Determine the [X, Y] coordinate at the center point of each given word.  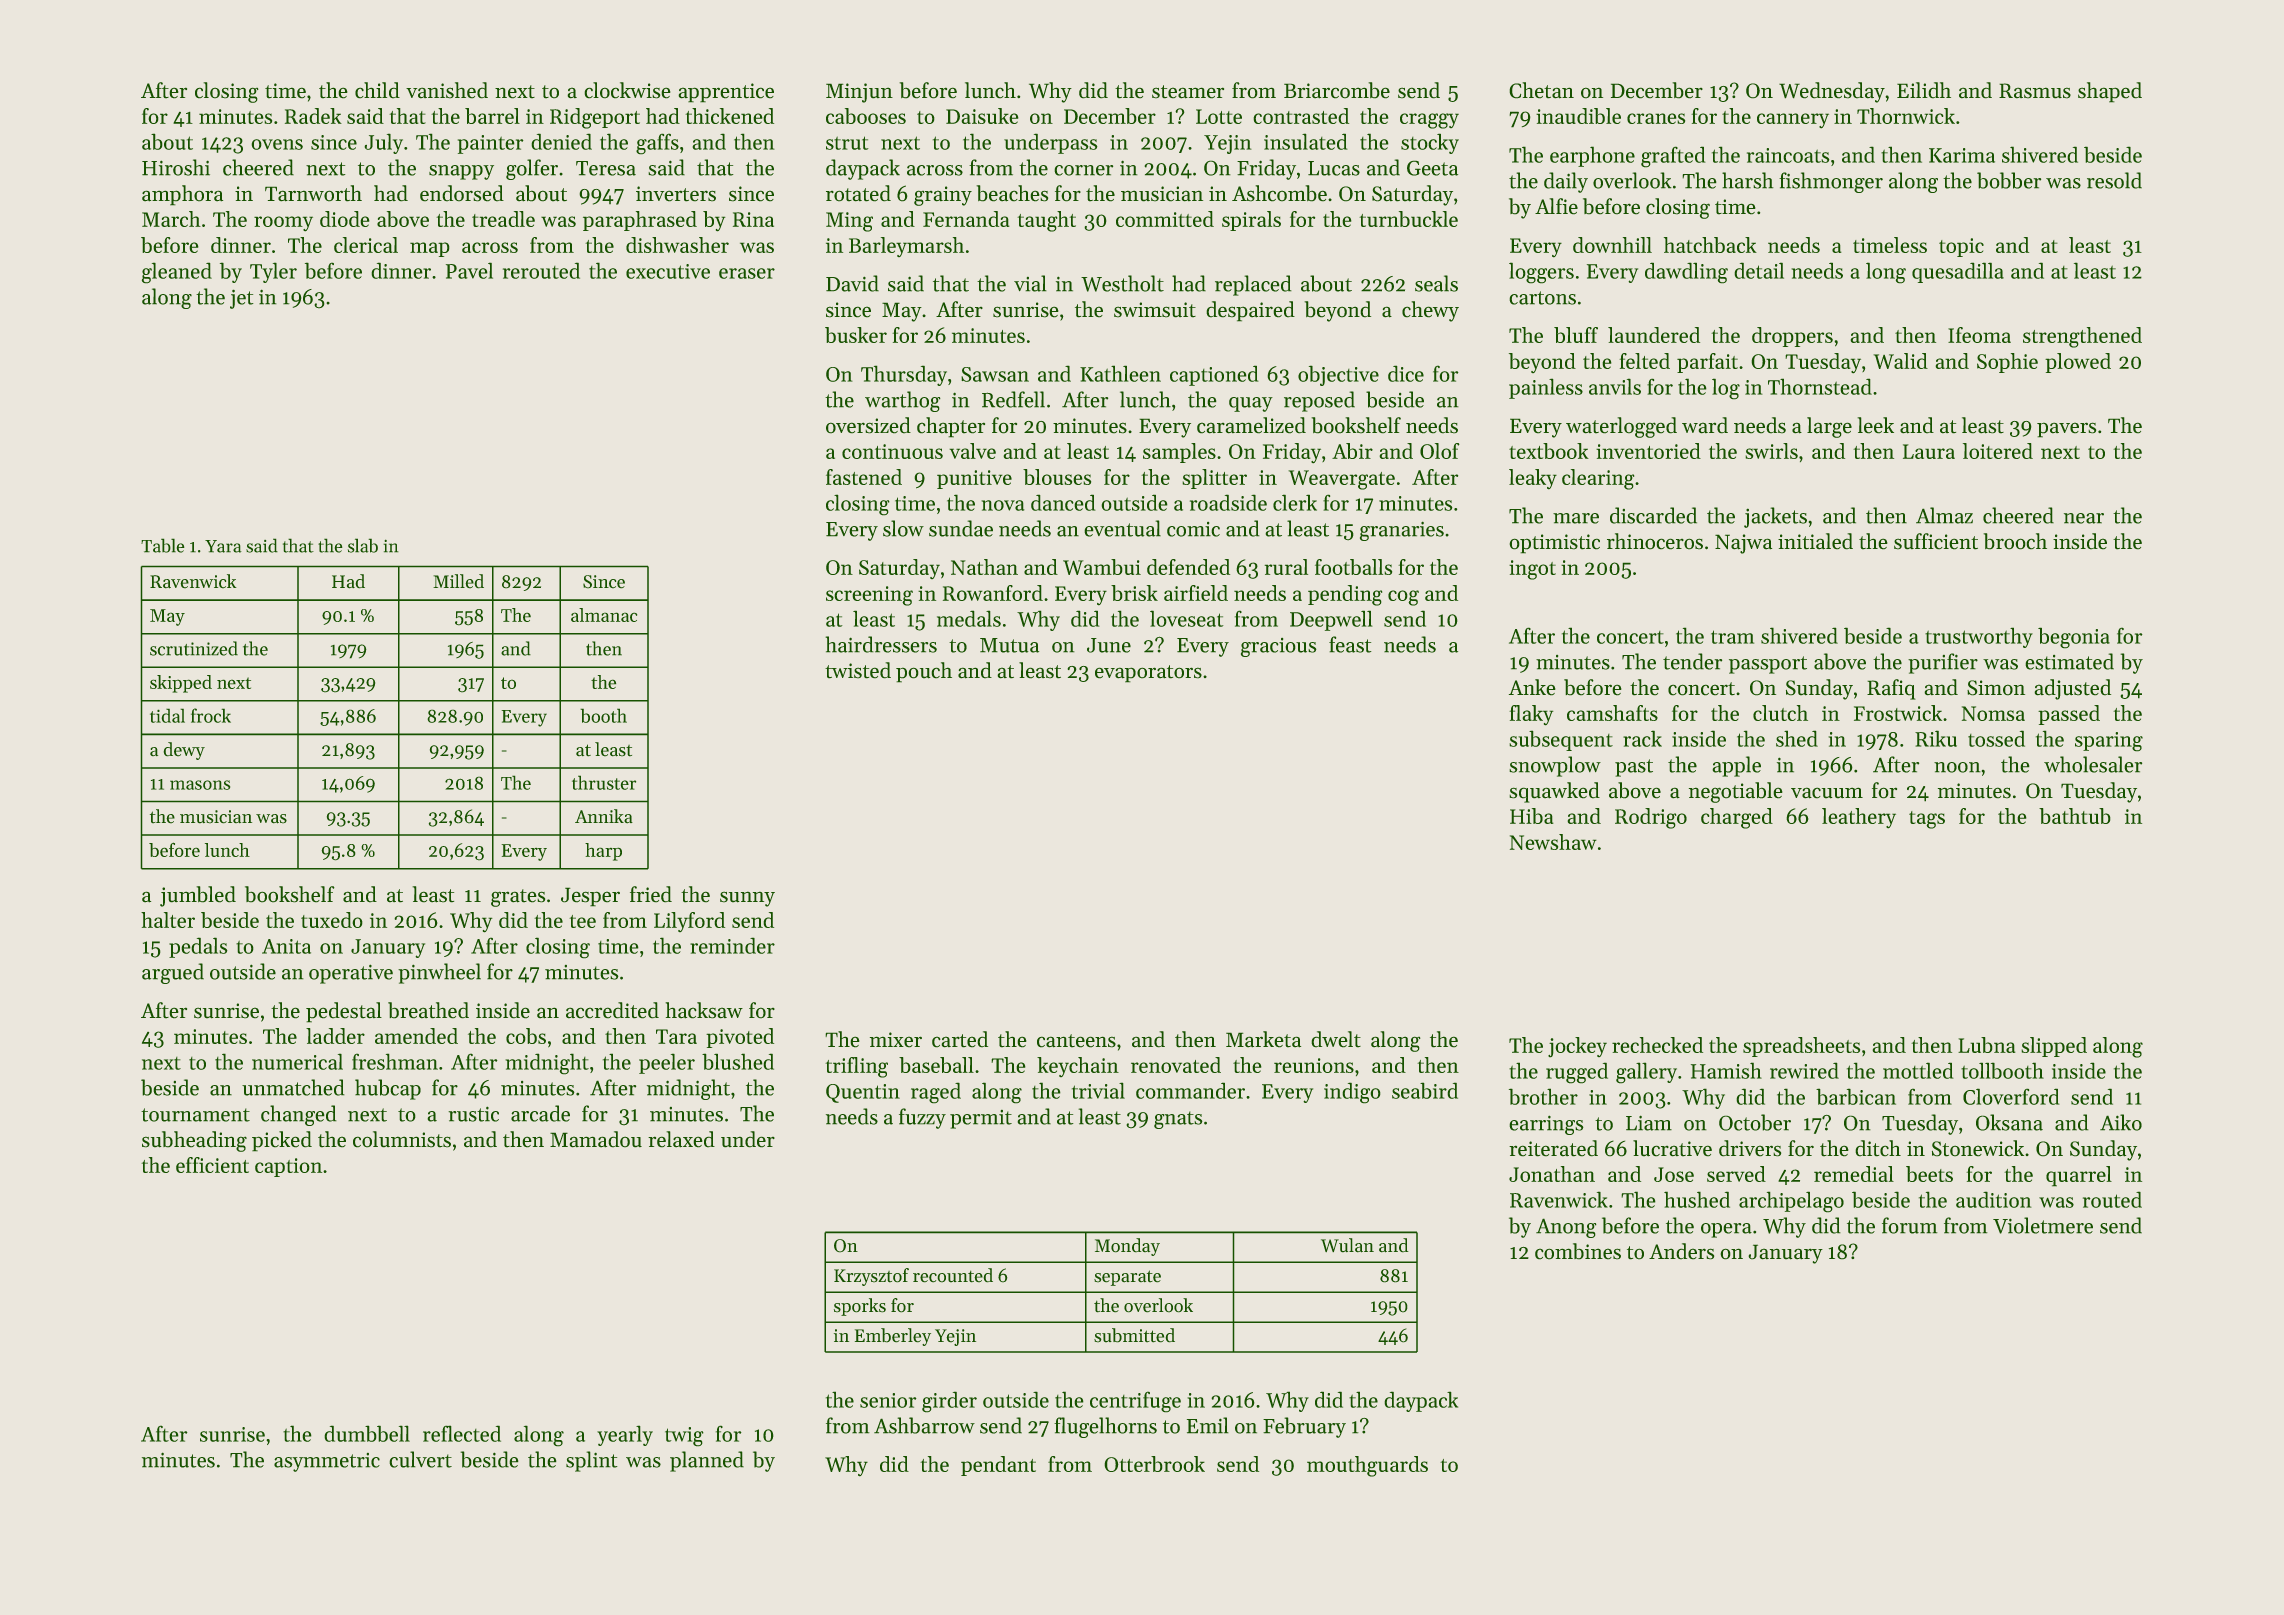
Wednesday [1832, 92]
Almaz [1944, 515]
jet [242, 299]
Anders [1681, 1251]
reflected [462, 1433]
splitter [1214, 479]
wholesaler [2093, 764]
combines [1578, 1251]
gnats [1178, 1120]
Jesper [590, 897]
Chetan [1541, 90]
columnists [402, 1139]
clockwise [627, 90]
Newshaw [1553, 842]
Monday [1127, 1247]
